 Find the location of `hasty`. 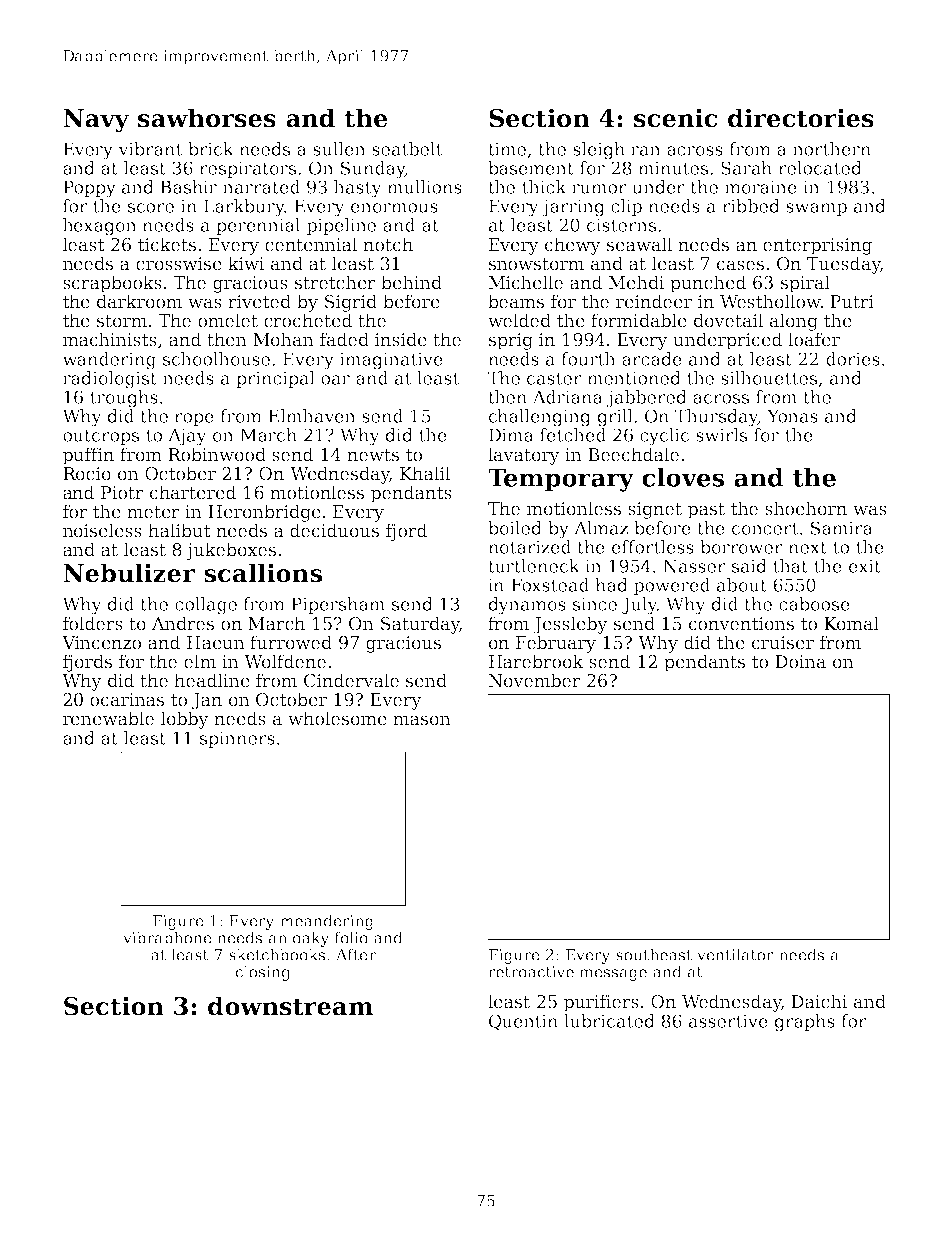

hasty is located at coordinates (358, 189).
